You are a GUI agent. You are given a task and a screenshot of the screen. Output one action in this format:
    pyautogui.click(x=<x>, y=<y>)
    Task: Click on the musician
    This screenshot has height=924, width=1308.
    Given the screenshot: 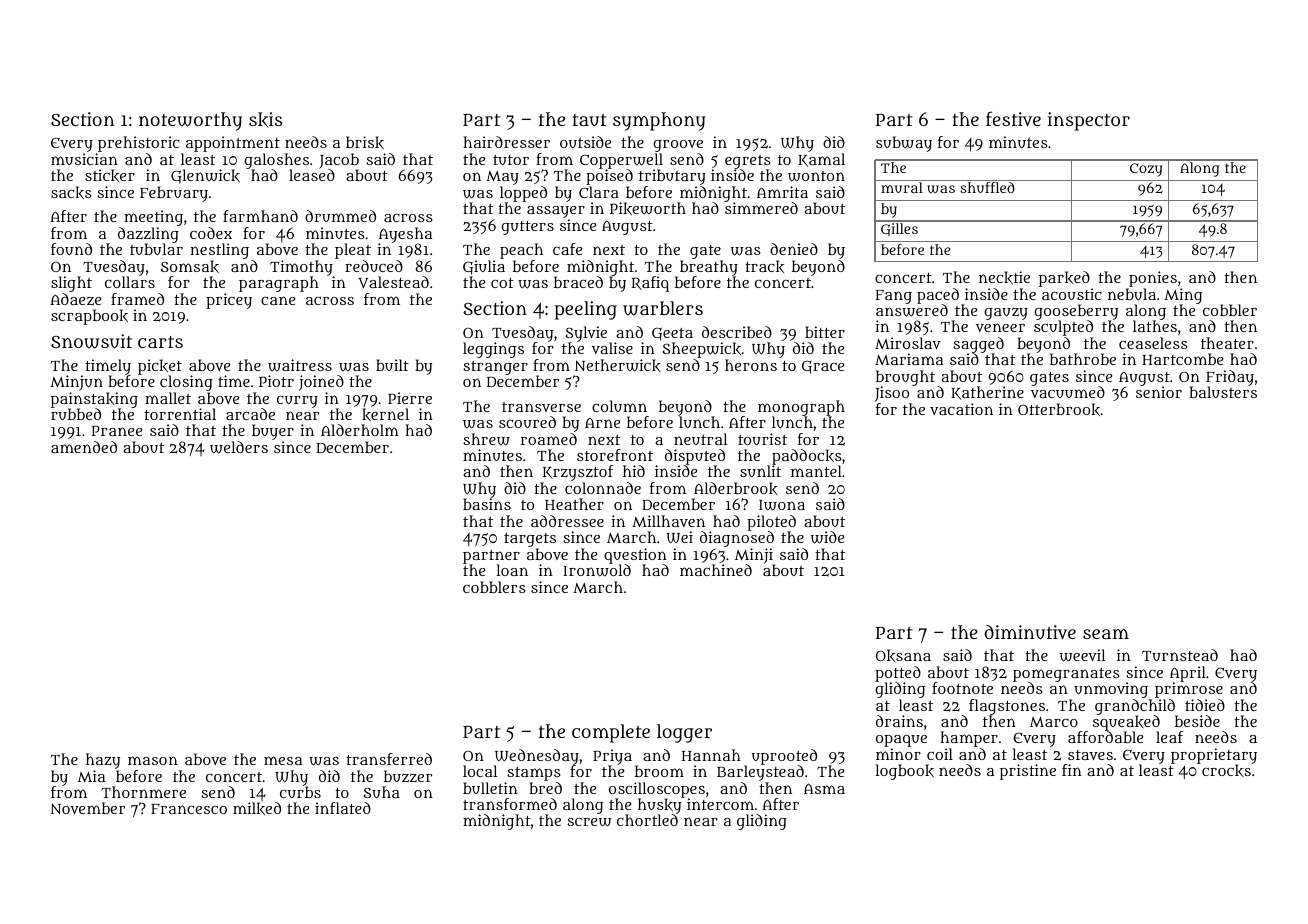 What is the action you would take?
    pyautogui.click(x=84, y=159)
